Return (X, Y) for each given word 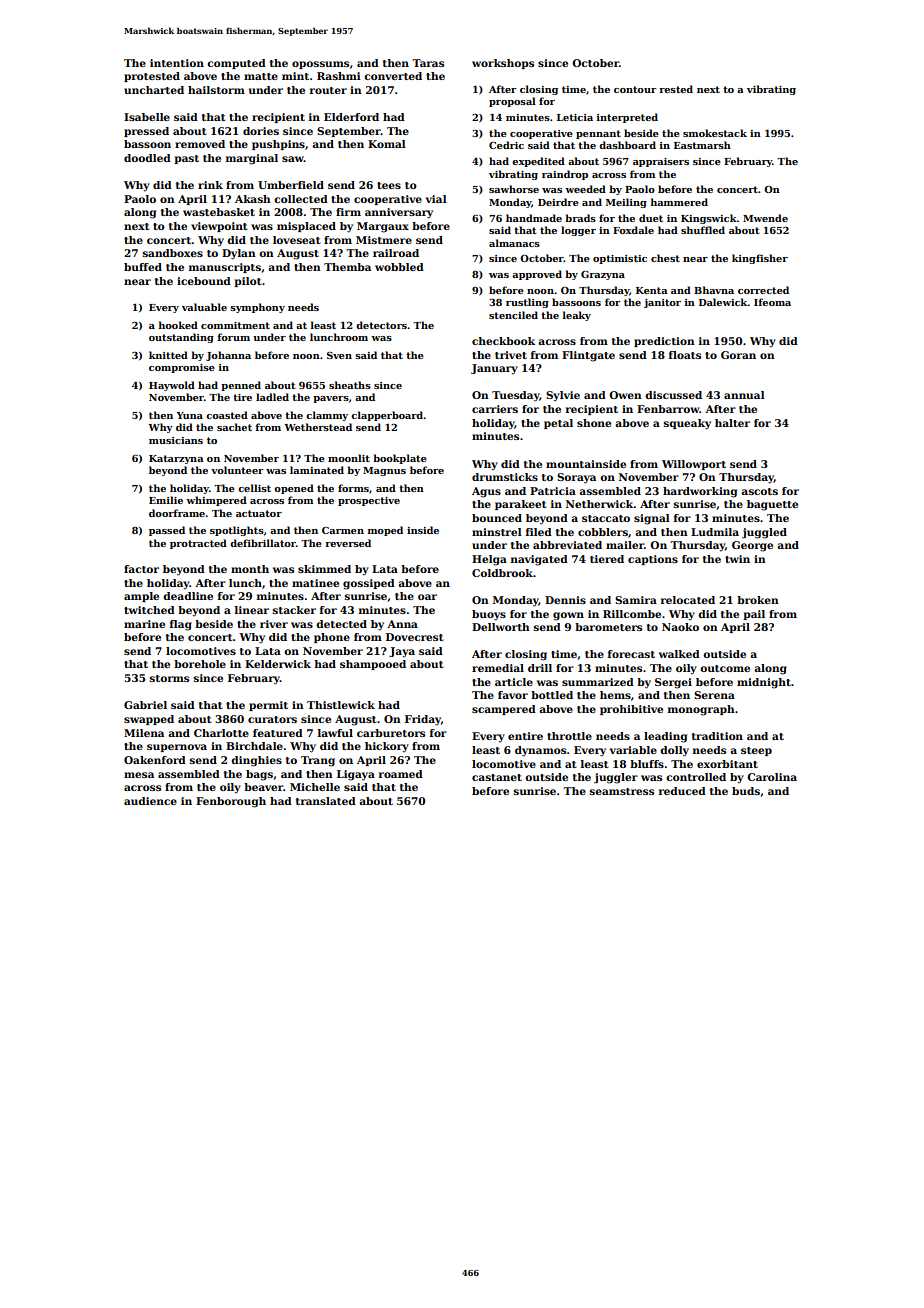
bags (259, 775)
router (328, 90)
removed (200, 144)
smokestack (715, 133)
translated (326, 801)
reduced (682, 791)
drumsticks (505, 477)
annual (744, 395)
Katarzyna (176, 459)
